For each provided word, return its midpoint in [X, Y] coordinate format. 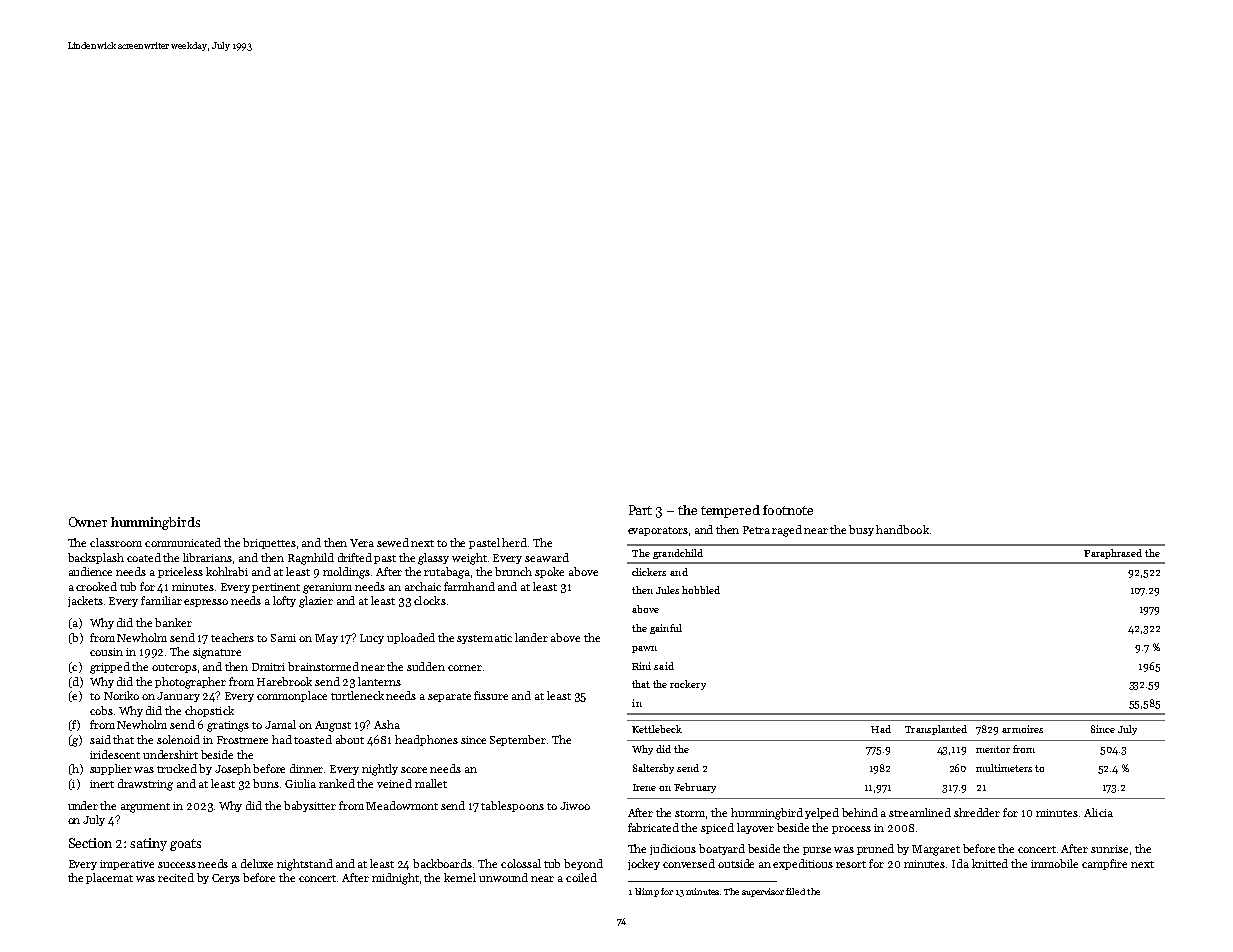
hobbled [701, 590]
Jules [667, 590]
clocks [430, 600]
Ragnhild [311, 559]
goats [185, 845]
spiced [717, 828]
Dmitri [268, 667]
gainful [666, 629]
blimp [647, 892]
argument [145, 808]
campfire [1104, 864]
